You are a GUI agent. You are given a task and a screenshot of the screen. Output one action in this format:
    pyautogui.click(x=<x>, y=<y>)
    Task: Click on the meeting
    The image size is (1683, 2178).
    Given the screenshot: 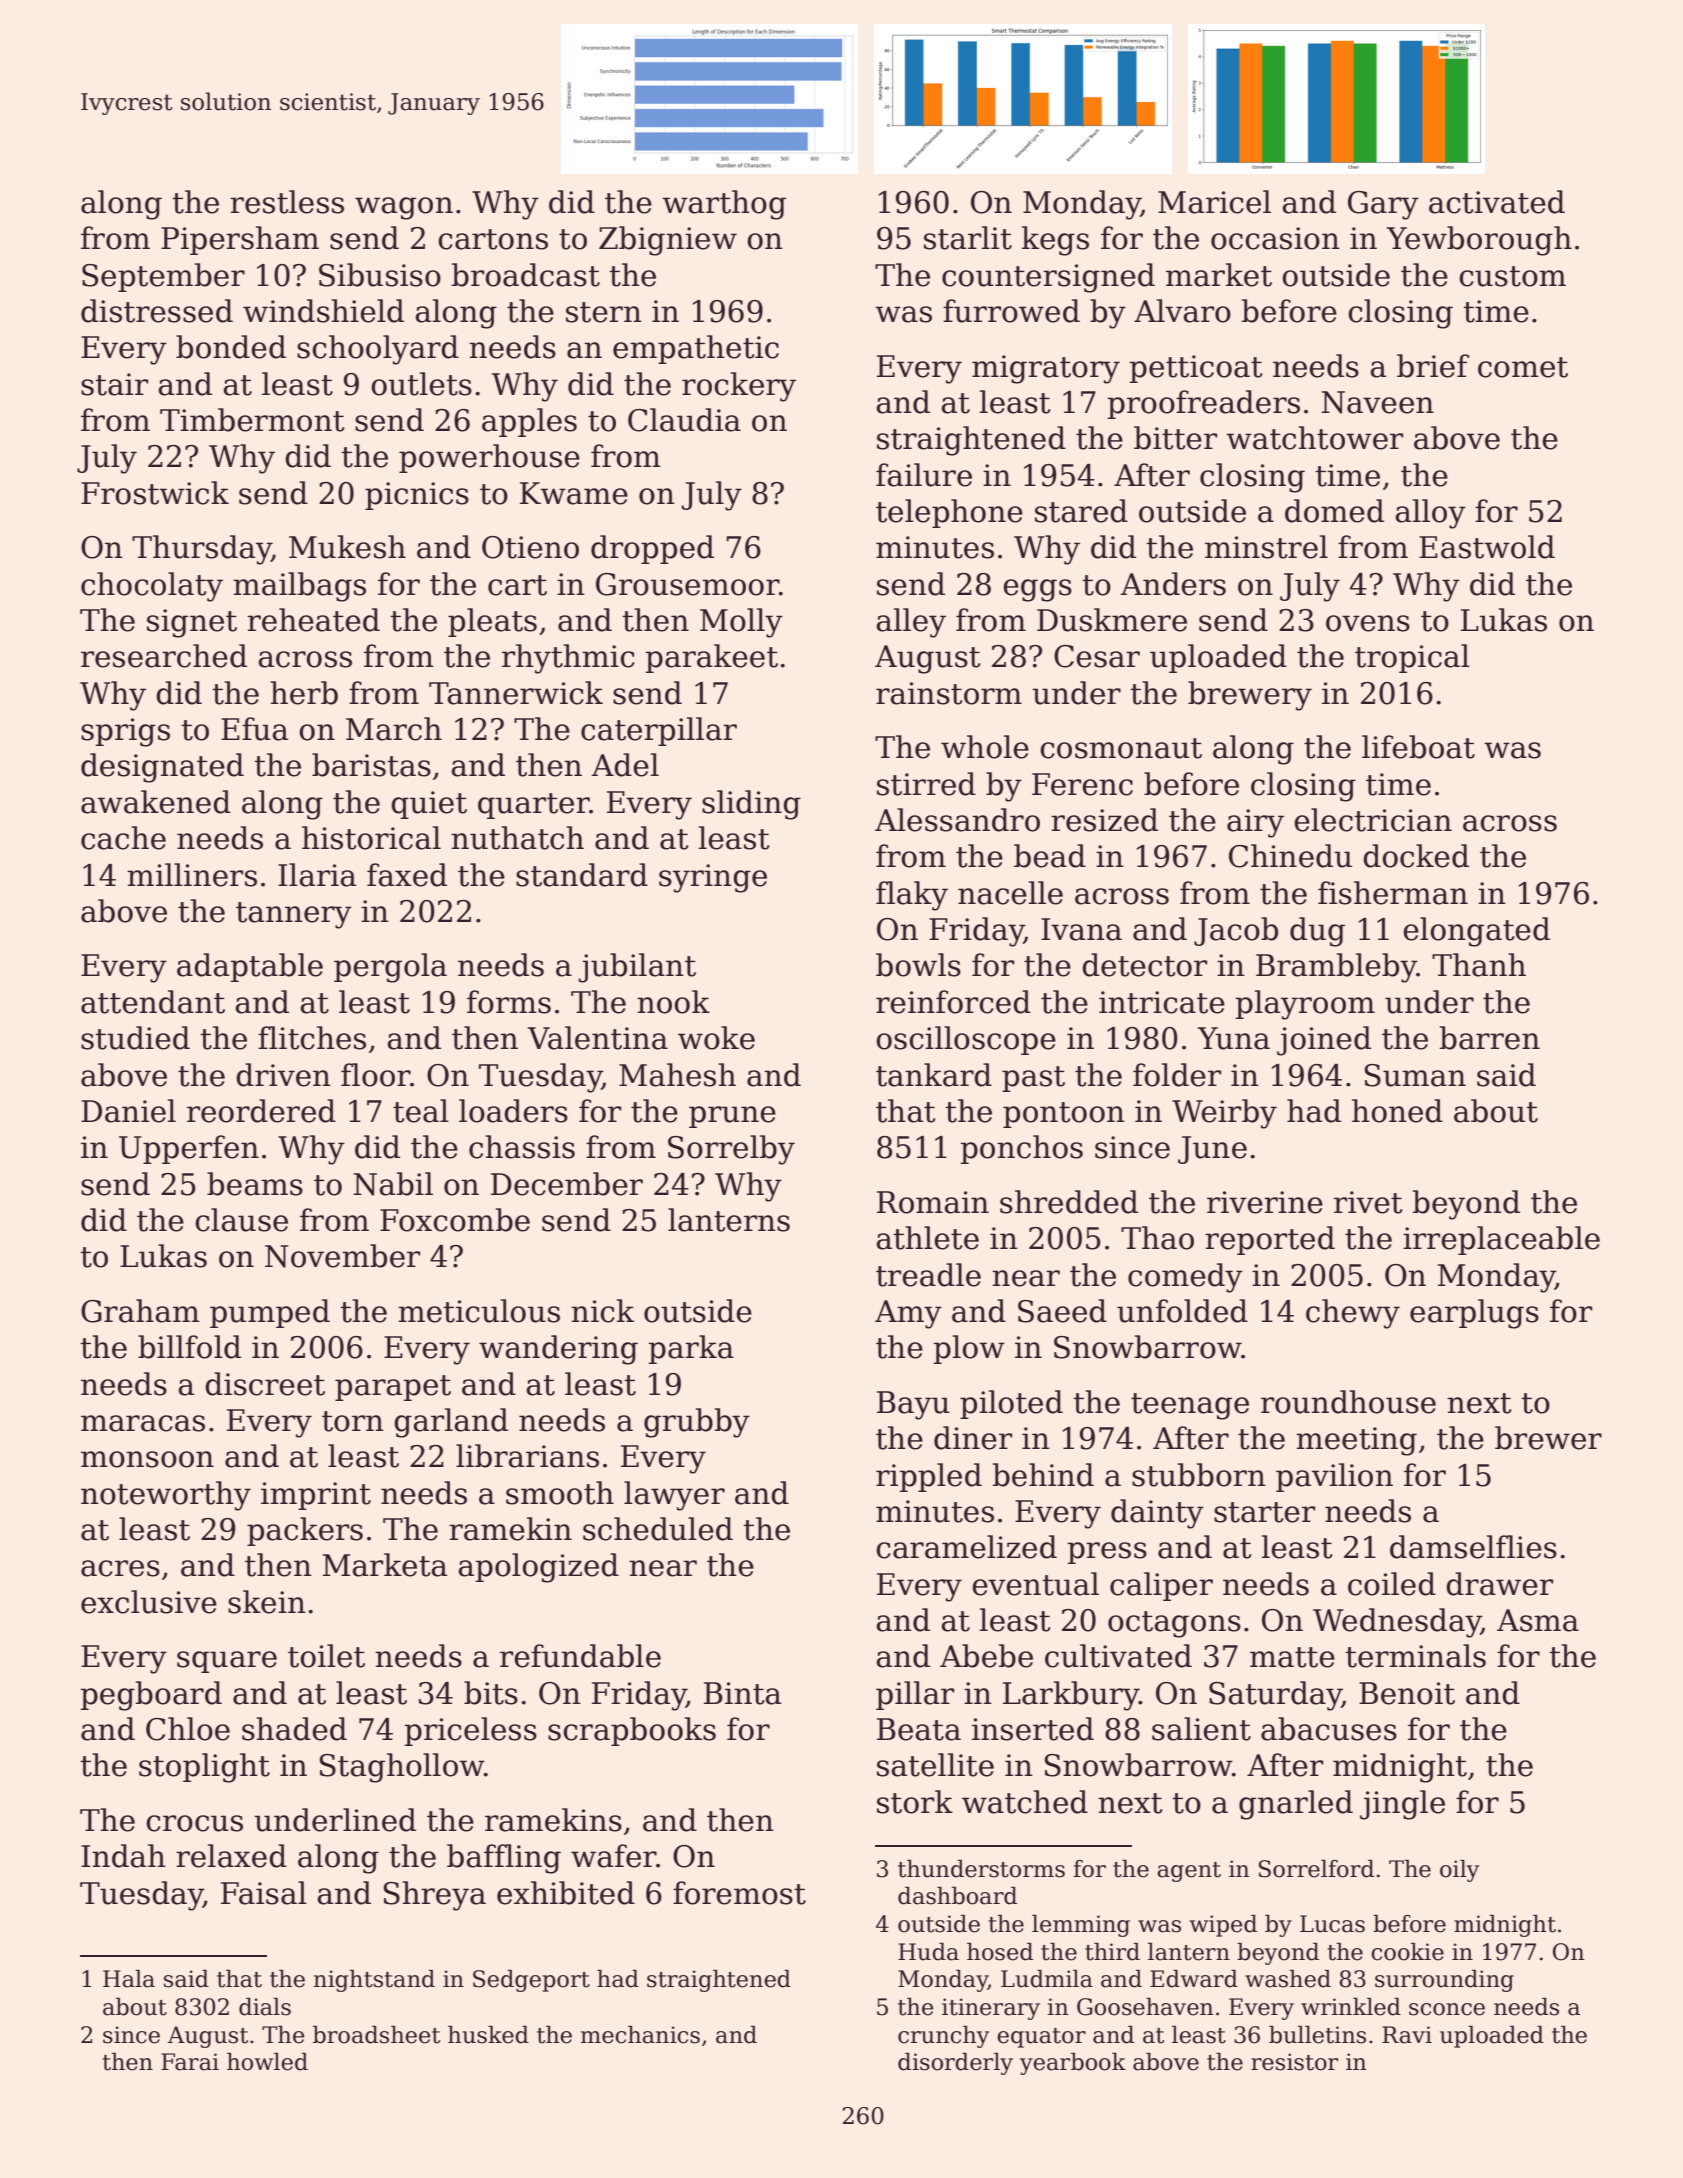 What is the action you would take?
    pyautogui.click(x=1356, y=1441)
